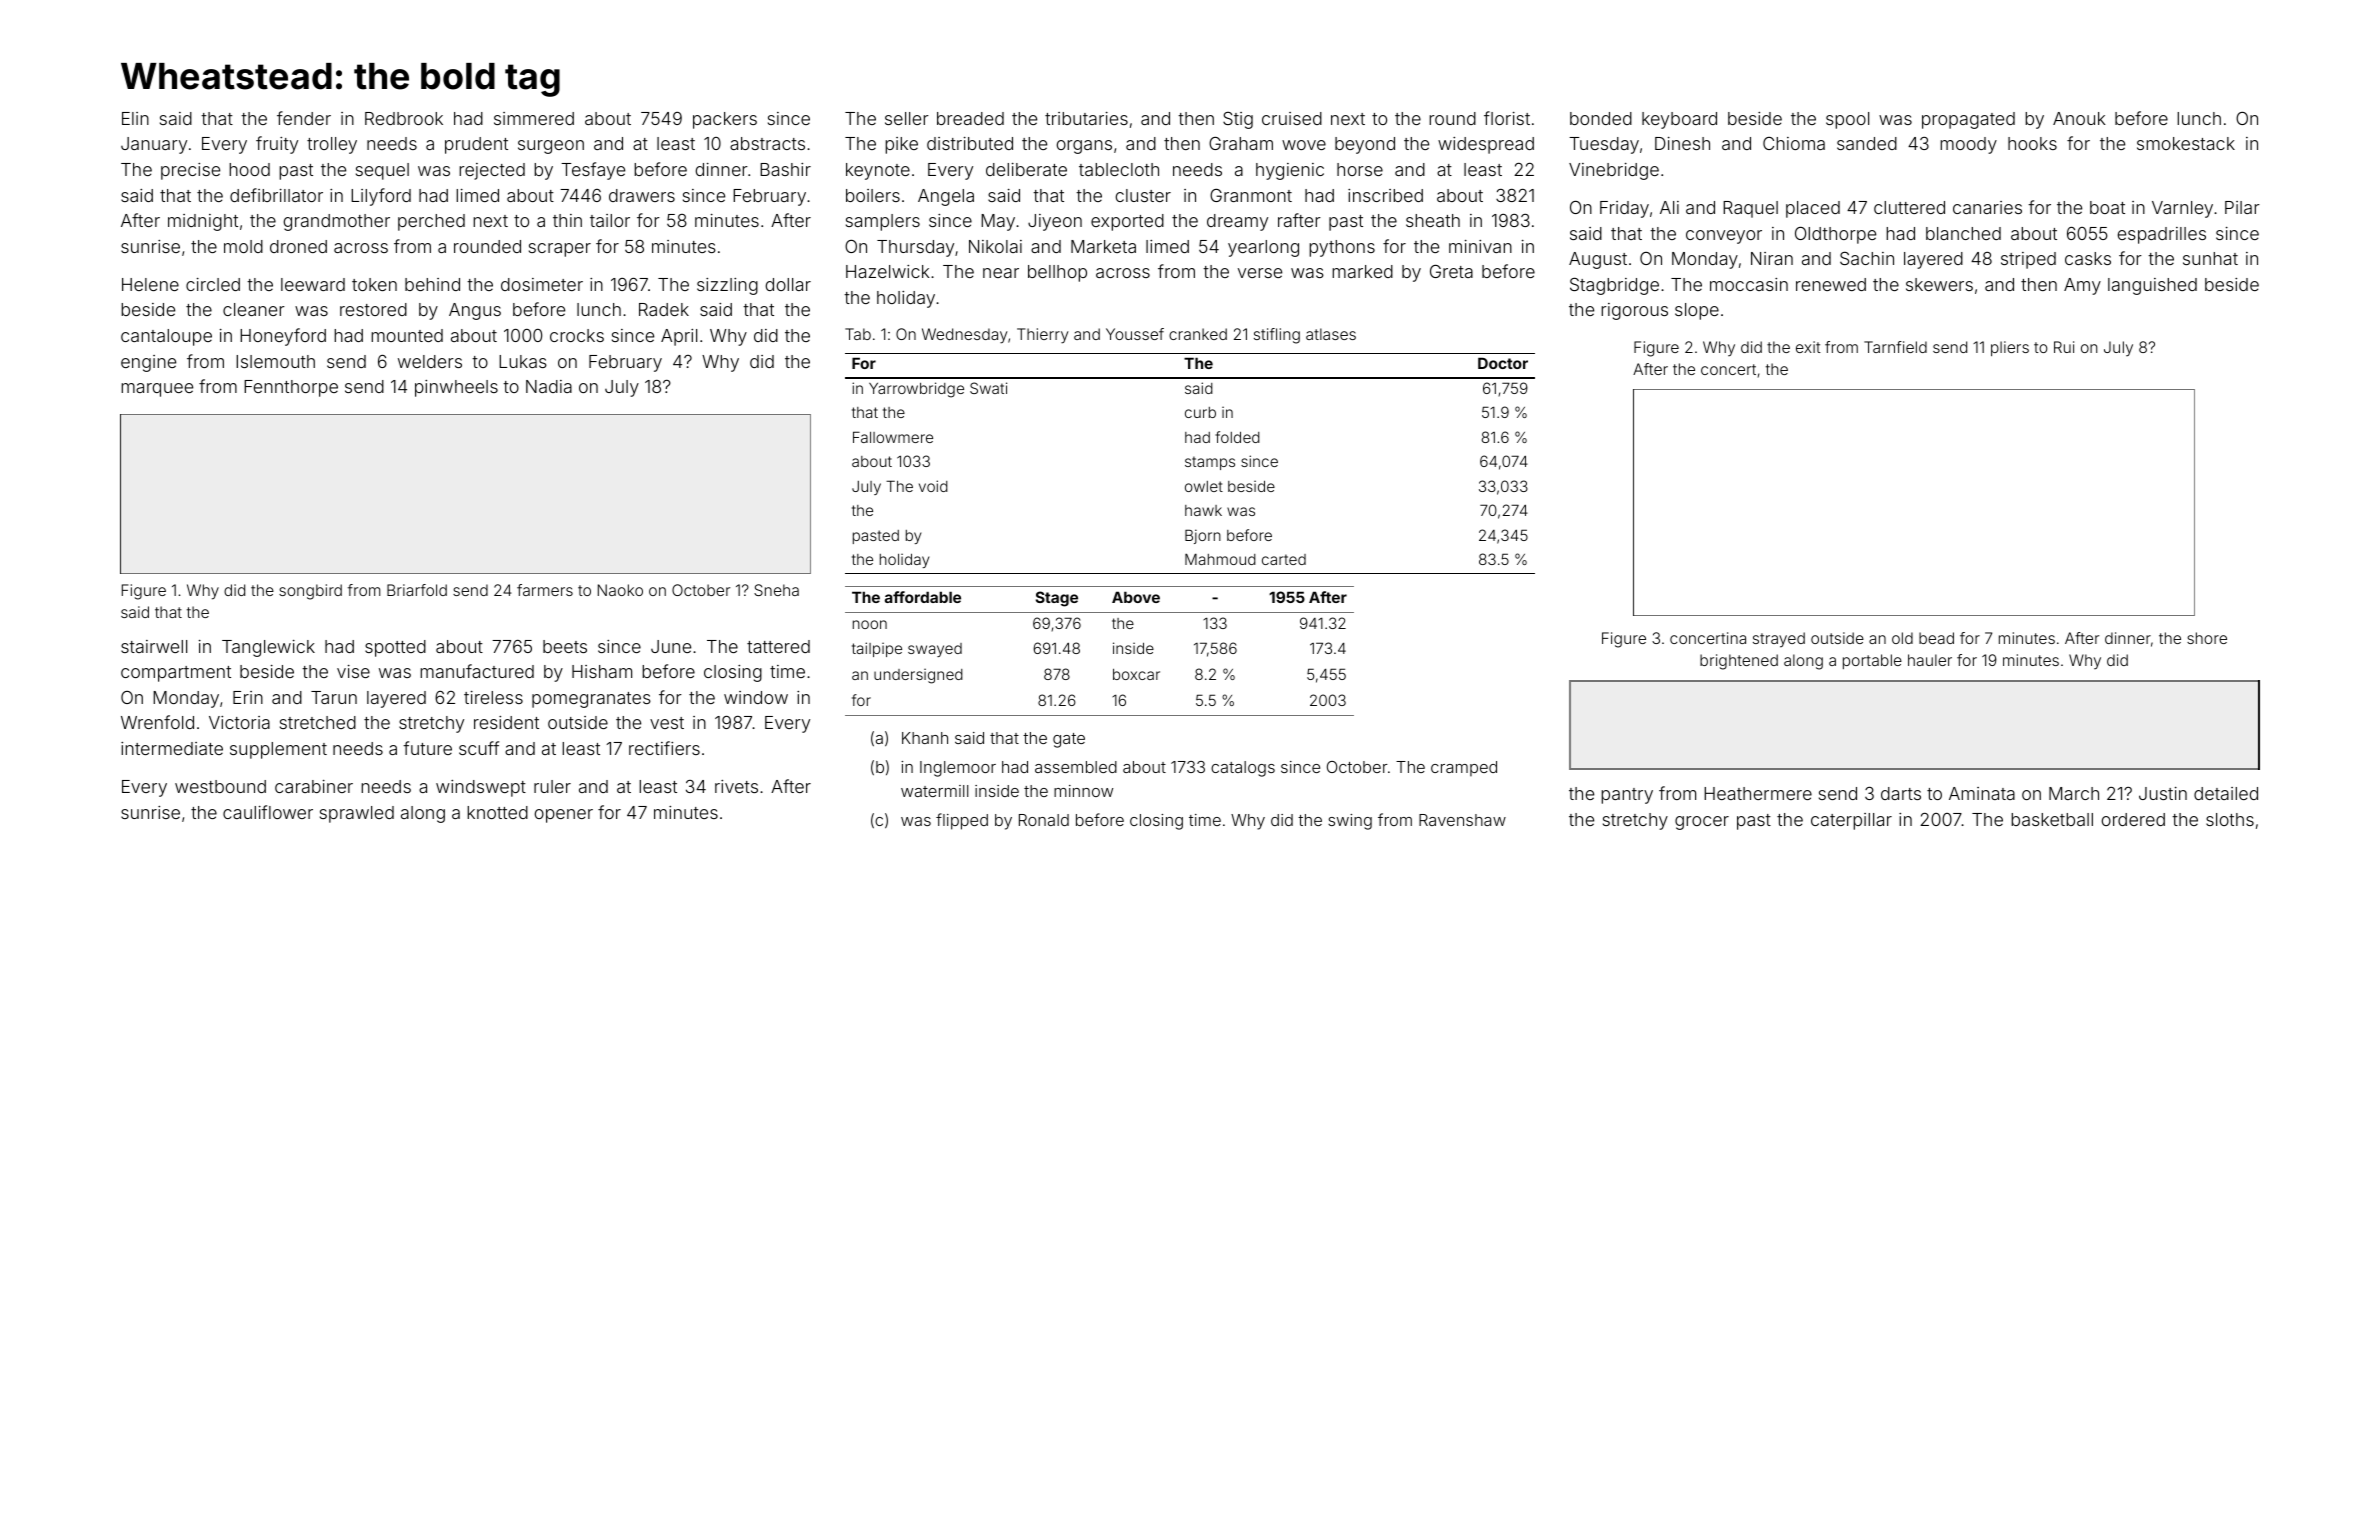 Image resolution: width=2380 pixels, height=1540 pixels. Describe the element at coordinates (2010, 348) in the screenshot. I see `pliers` at that location.
